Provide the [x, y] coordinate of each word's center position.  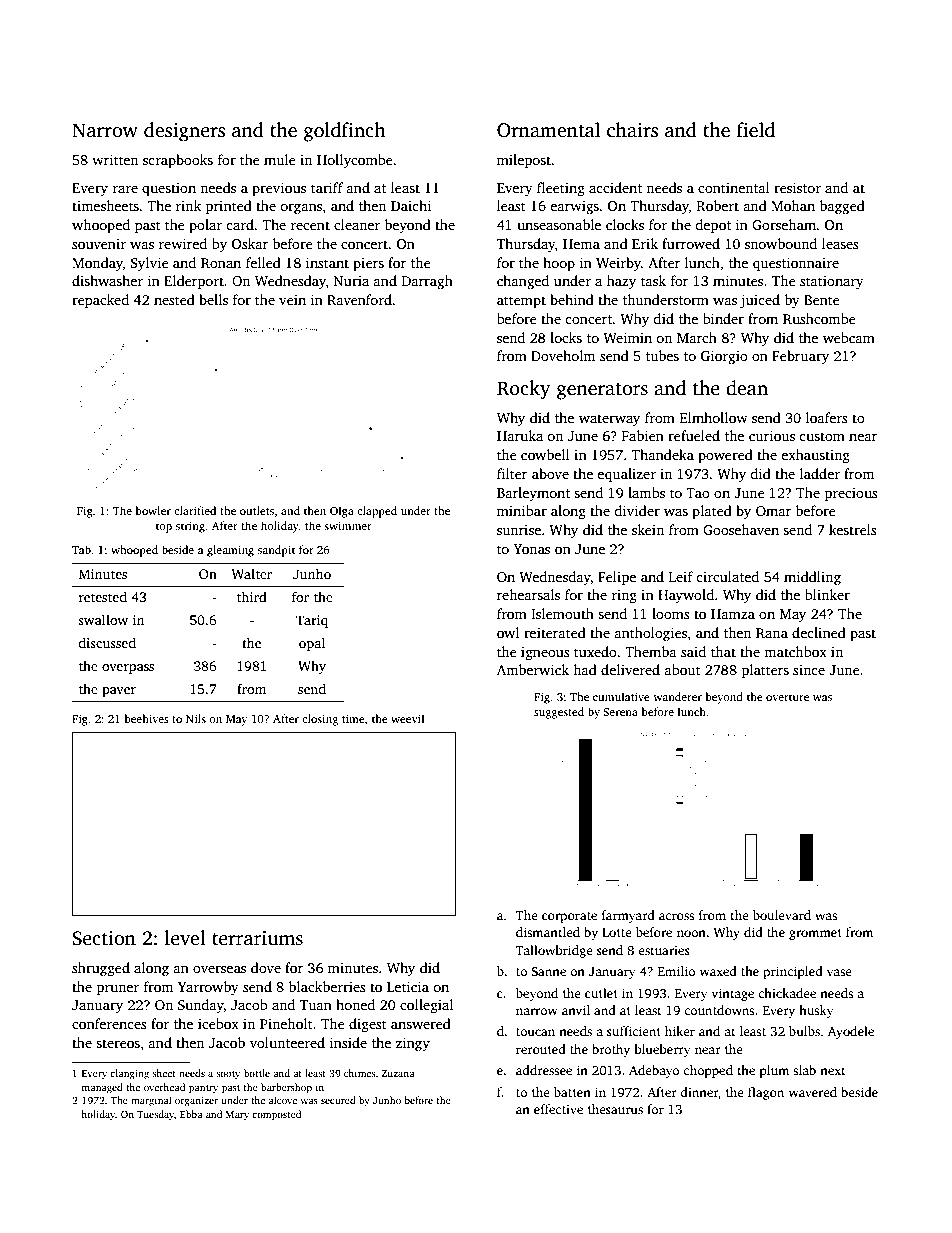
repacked [100, 301]
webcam [849, 337]
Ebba [191, 1114]
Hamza [733, 614]
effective [558, 1109]
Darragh [427, 282]
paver [119, 692]
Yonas [531, 549]
